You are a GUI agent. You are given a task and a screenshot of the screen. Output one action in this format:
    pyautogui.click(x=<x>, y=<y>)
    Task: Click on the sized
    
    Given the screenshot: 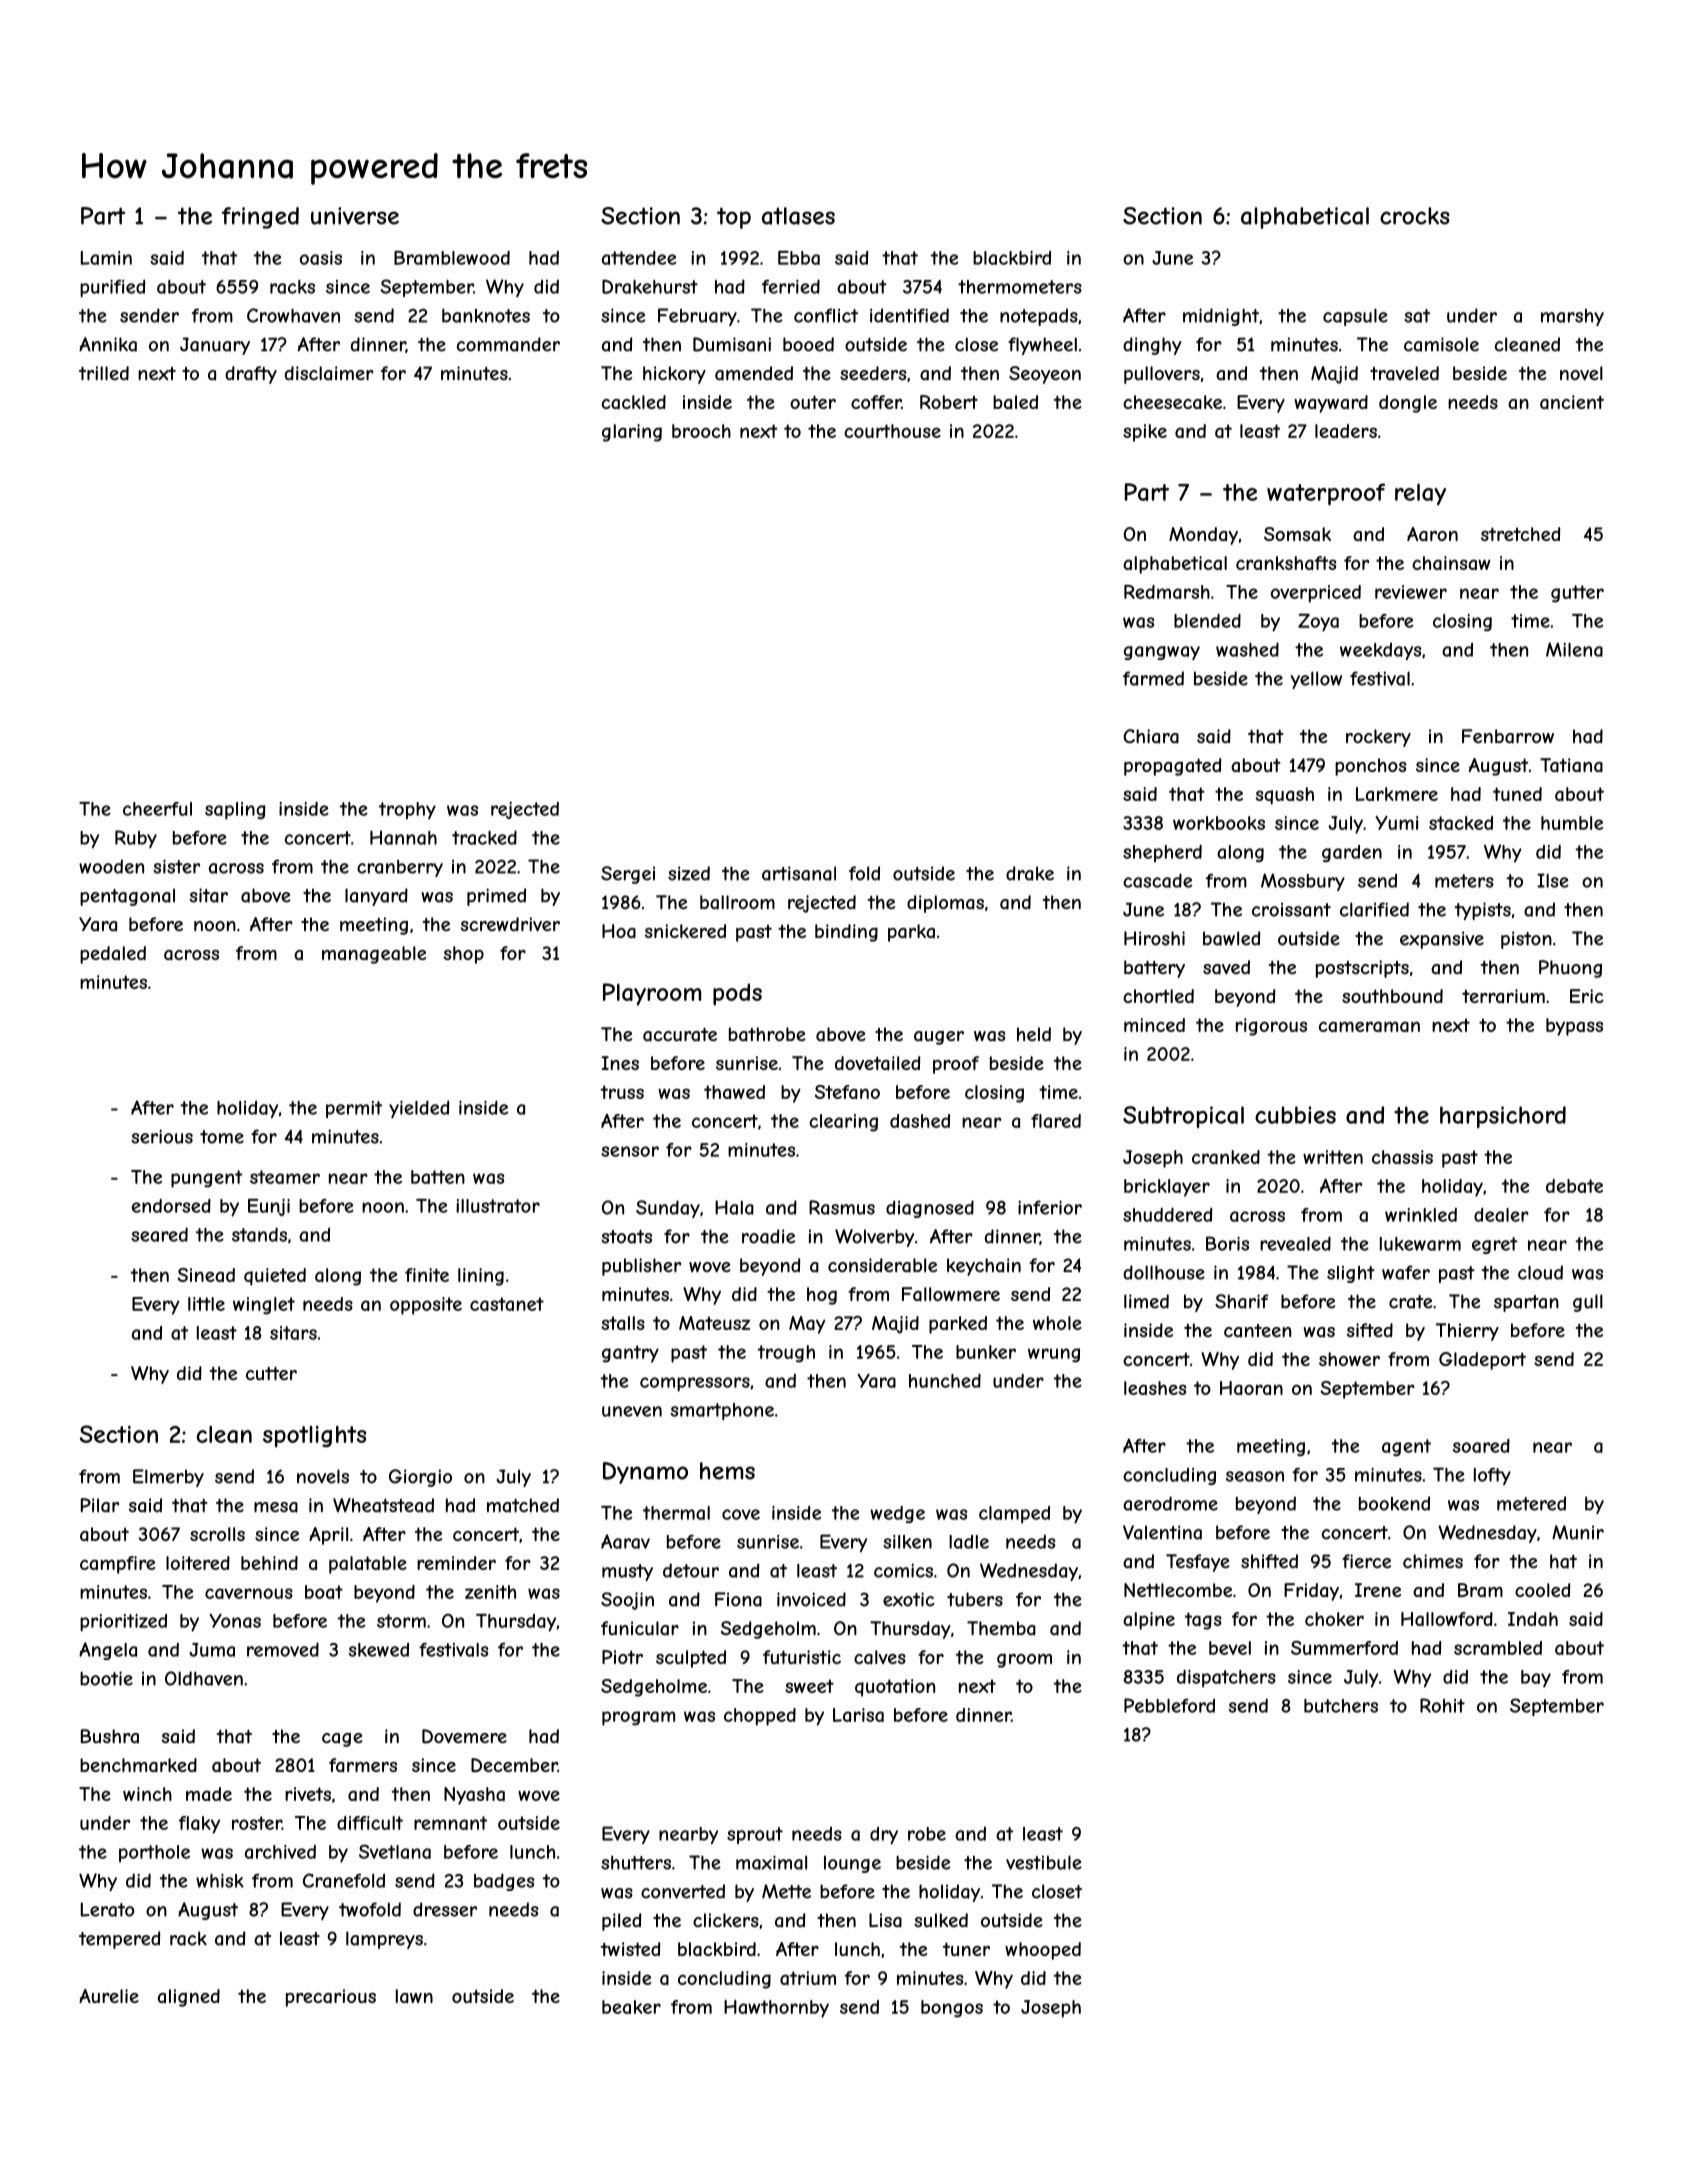 What is the action you would take?
    pyautogui.click(x=689, y=873)
